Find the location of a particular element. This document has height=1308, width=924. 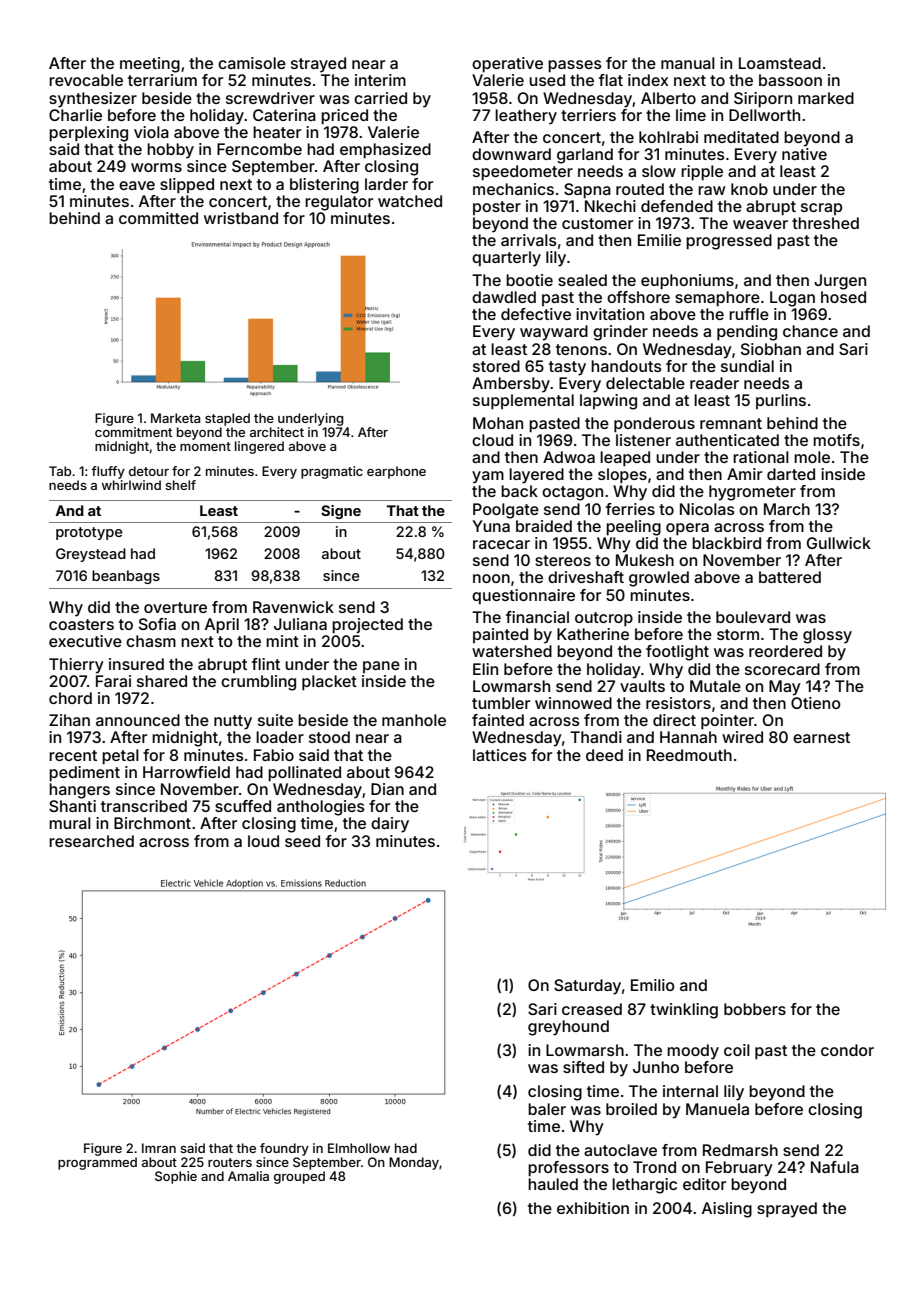

bobbers is located at coordinates (755, 1009).
